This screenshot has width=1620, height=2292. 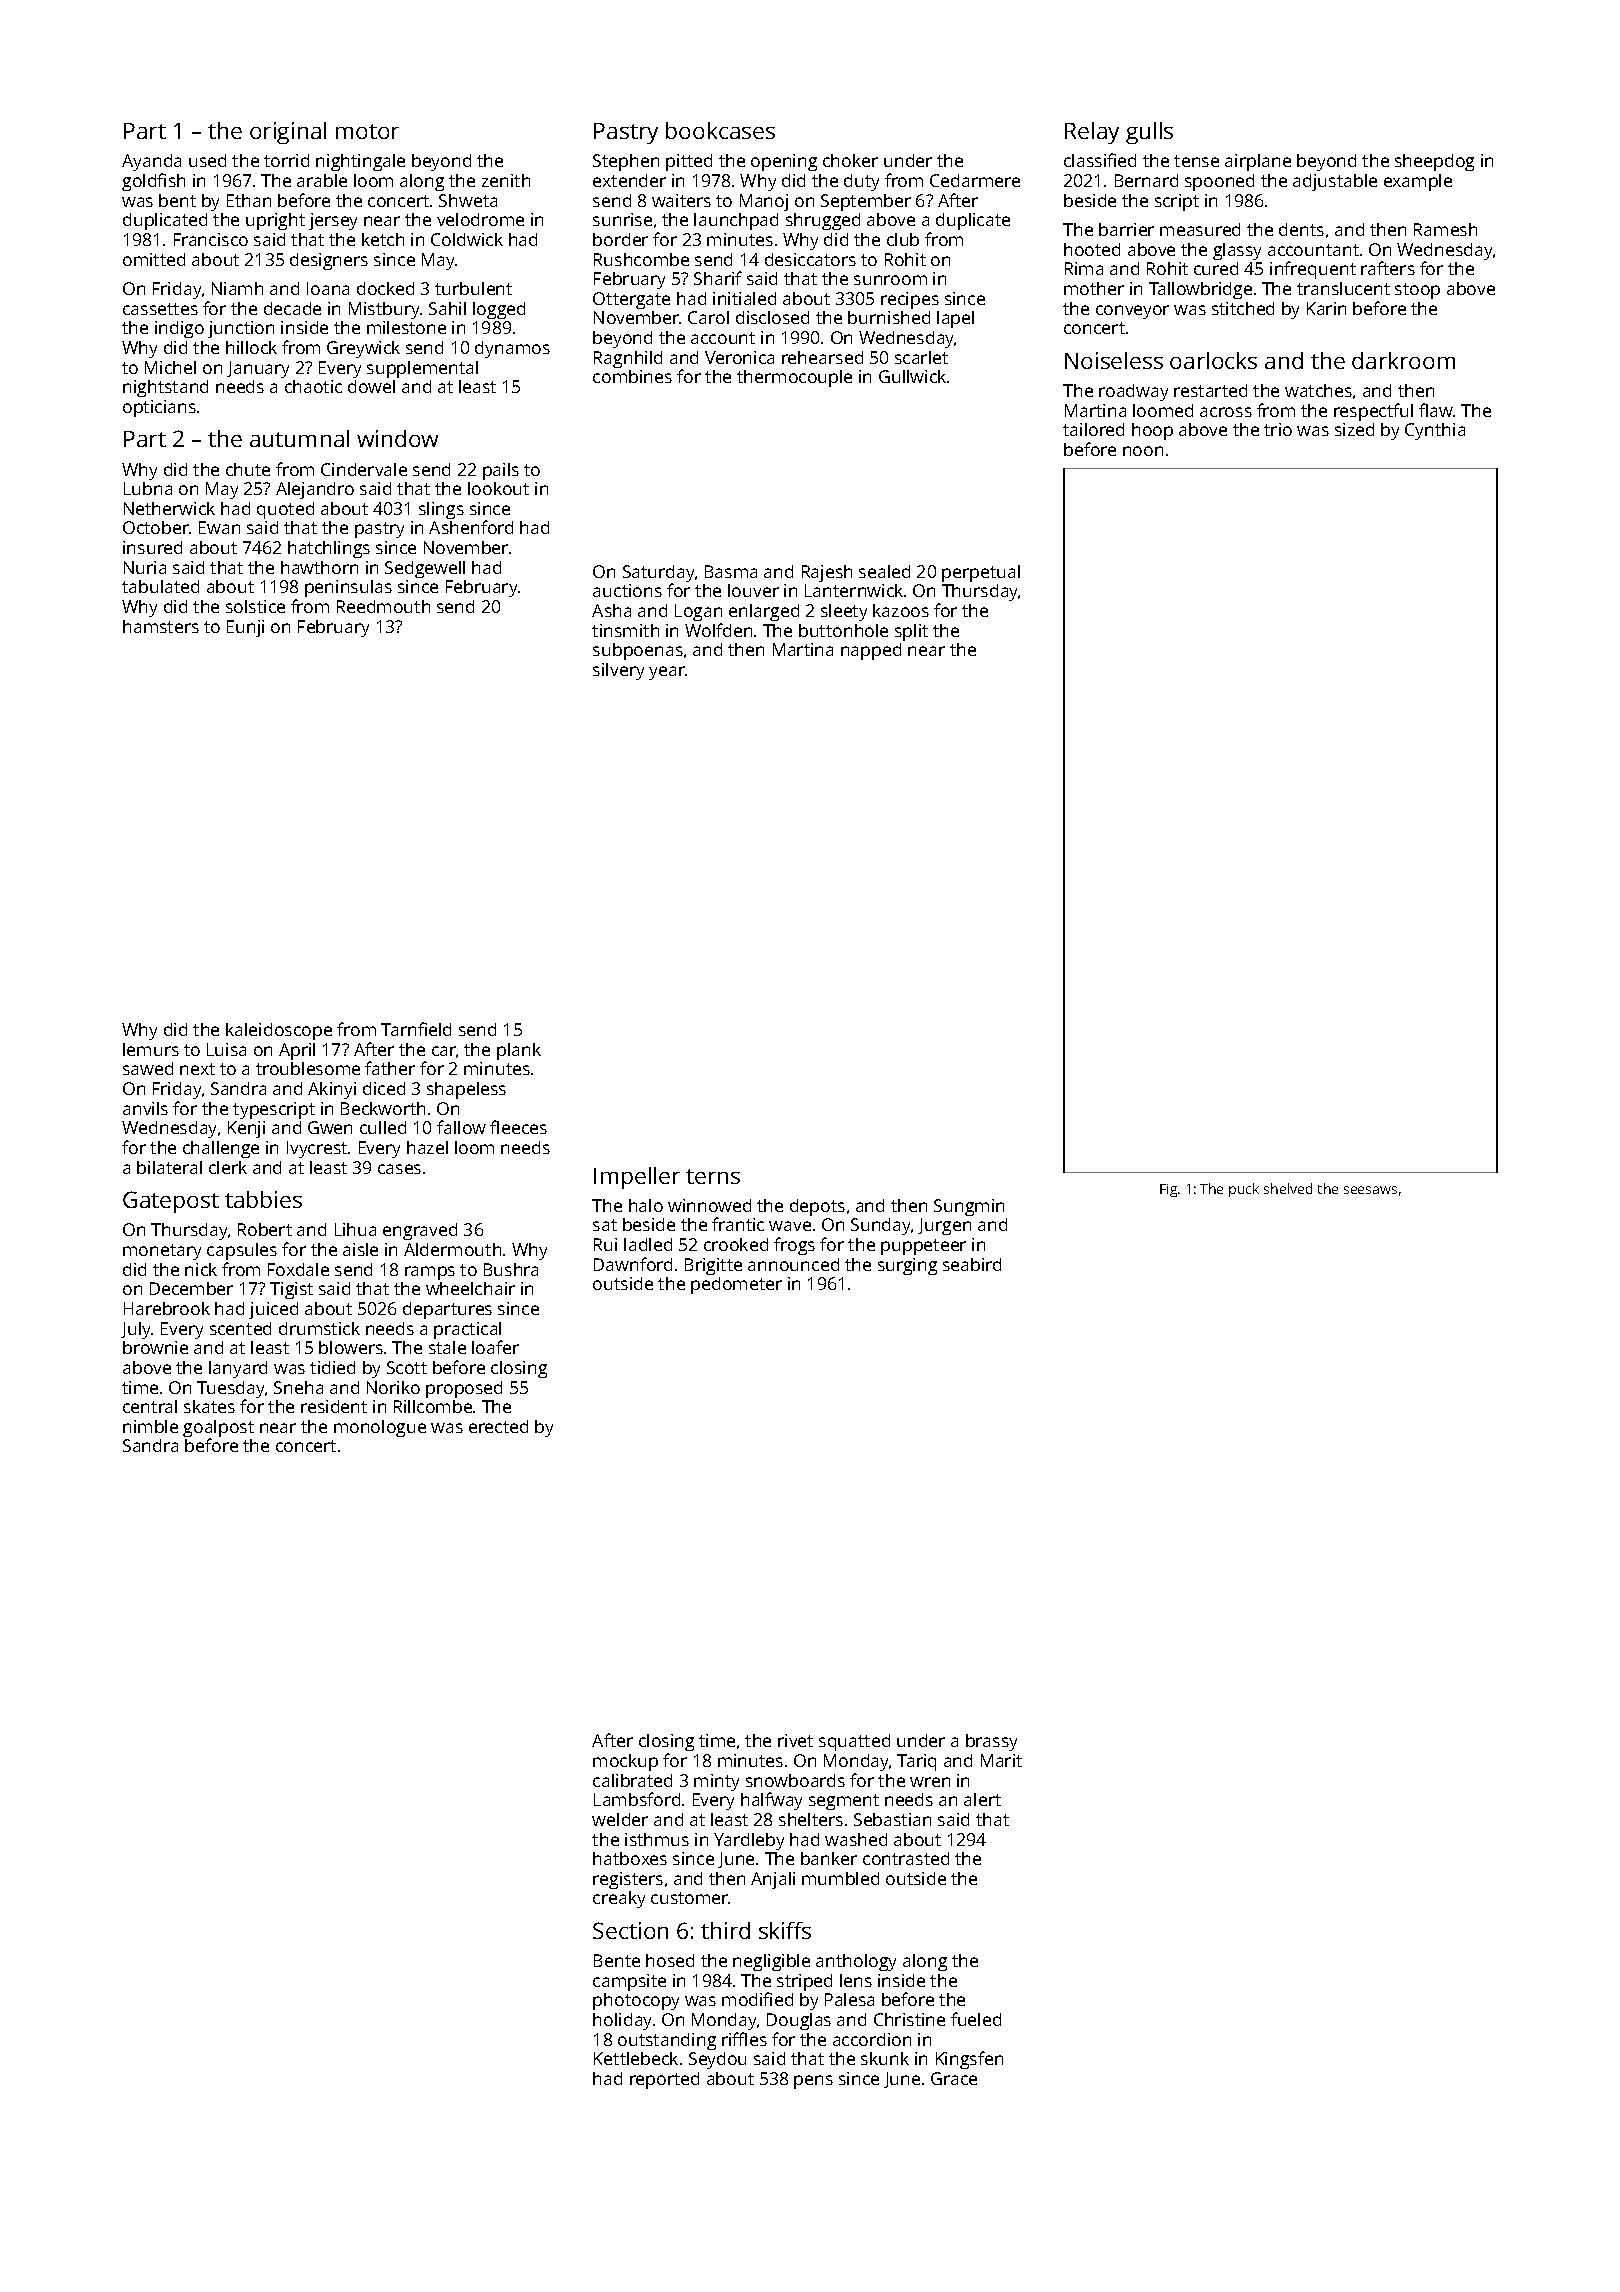 I want to click on shelved, so click(x=1288, y=1188).
